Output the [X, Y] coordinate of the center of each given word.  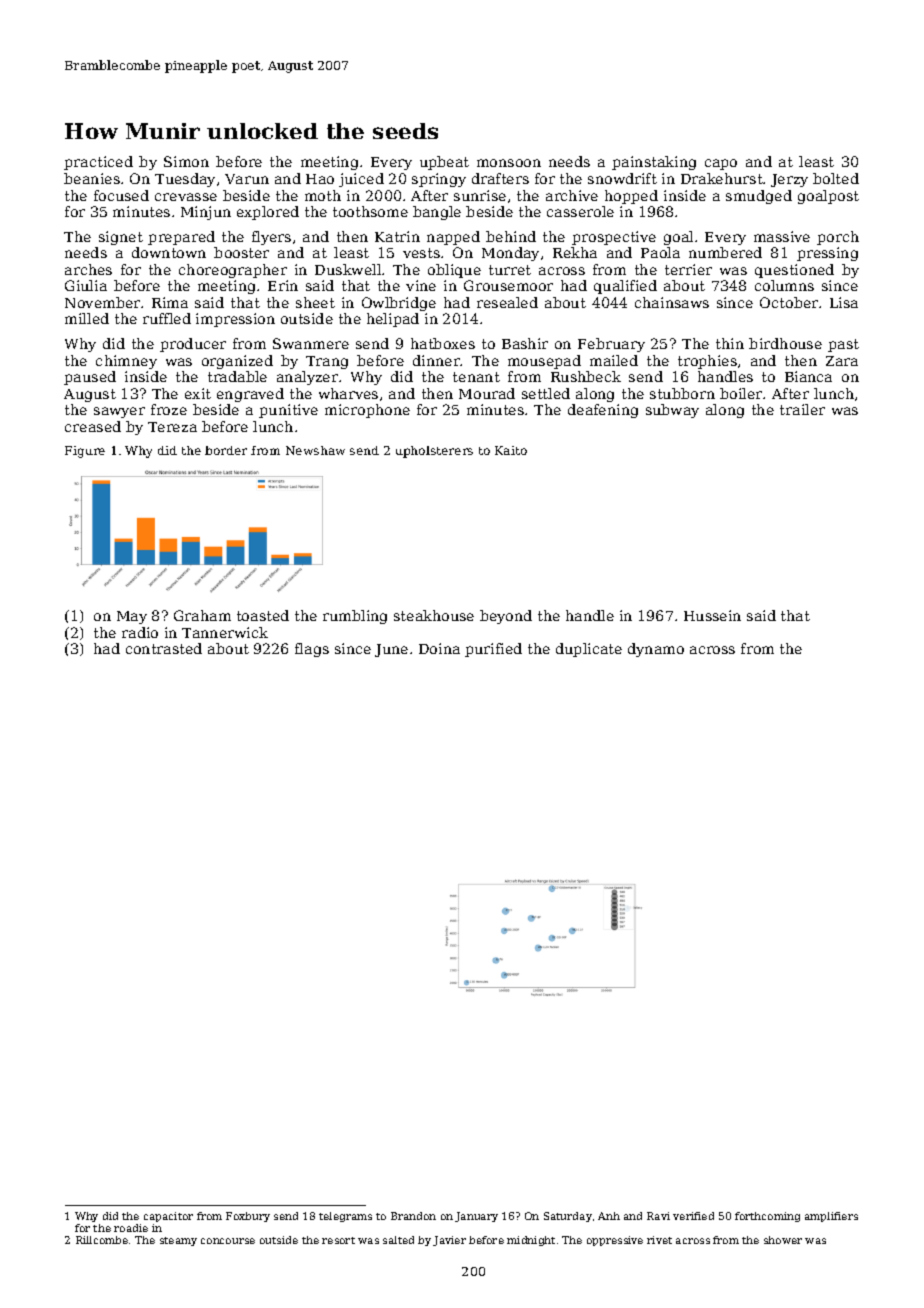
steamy [178, 1241]
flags [312, 650]
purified [493, 650]
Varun [247, 179]
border [226, 450]
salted [398, 1240]
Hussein [712, 615]
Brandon [413, 1216]
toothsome [370, 211]
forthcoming [767, 1217]
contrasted [164, 648]
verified [693, 1216]
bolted [836, 178]
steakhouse [434, 615]
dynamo [656, 650]
